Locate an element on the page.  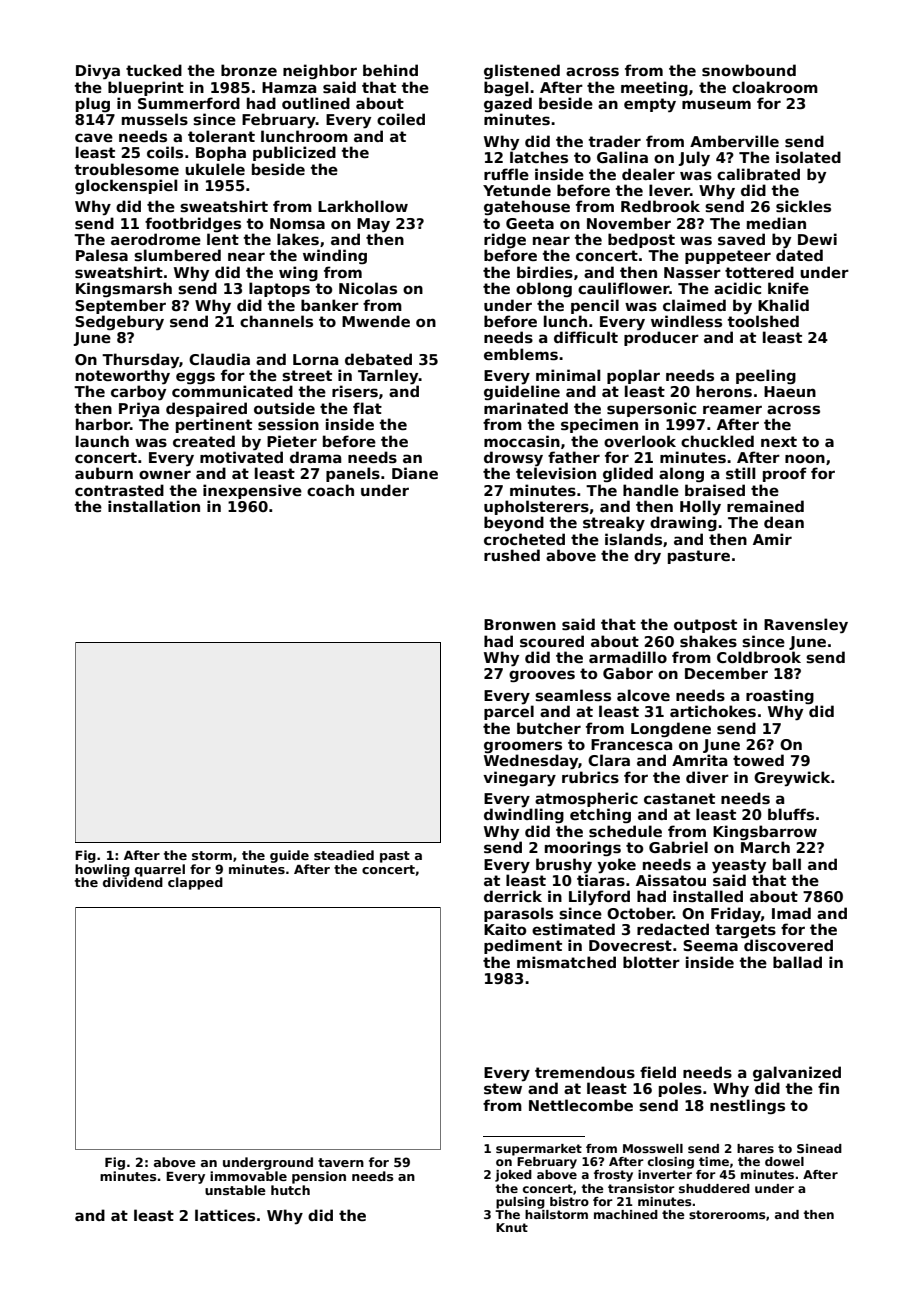
storerooms is located at coordinates (727, 1214).
